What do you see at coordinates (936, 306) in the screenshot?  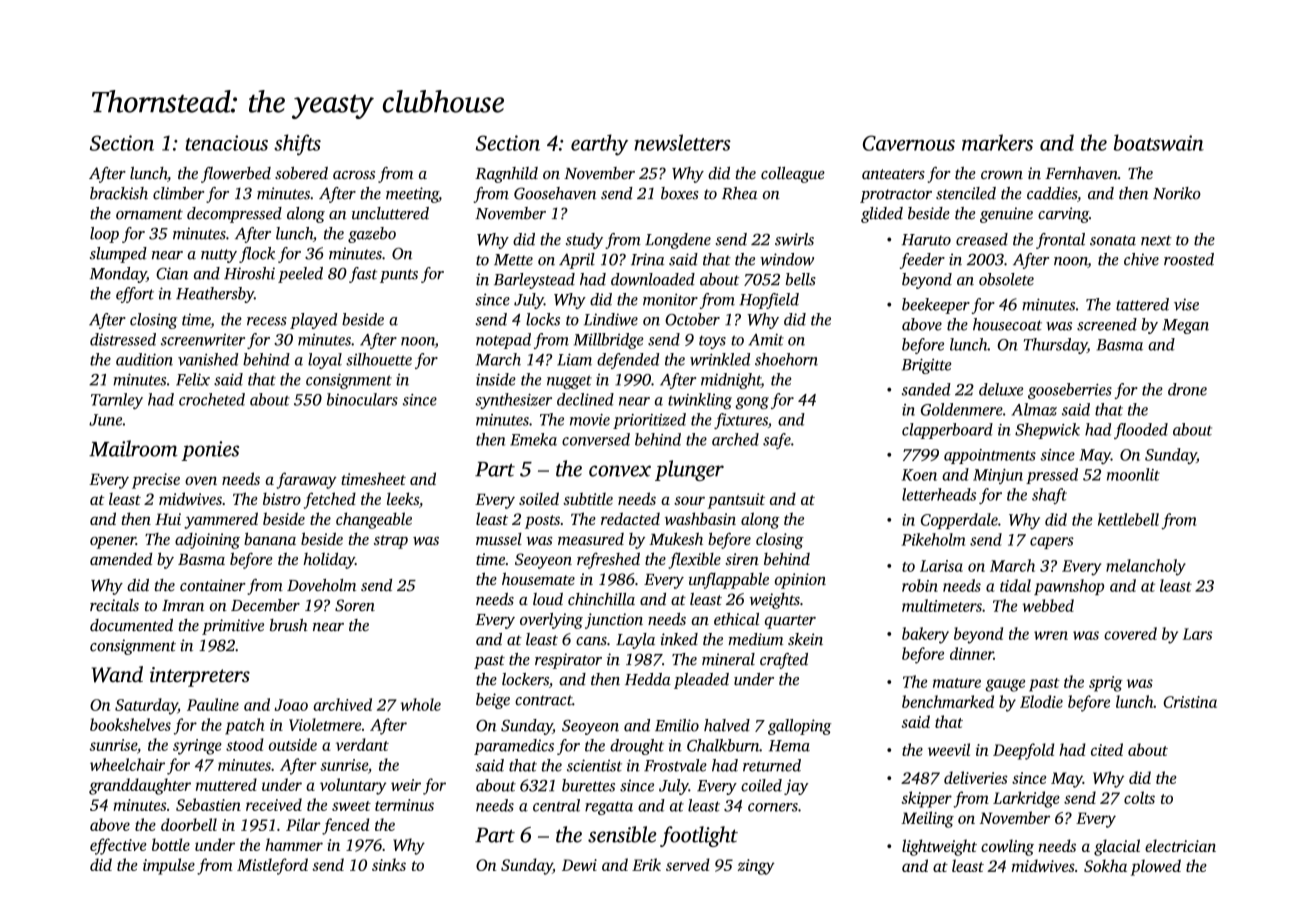 I see `beekeeper` at bounding box center [936, 306].
